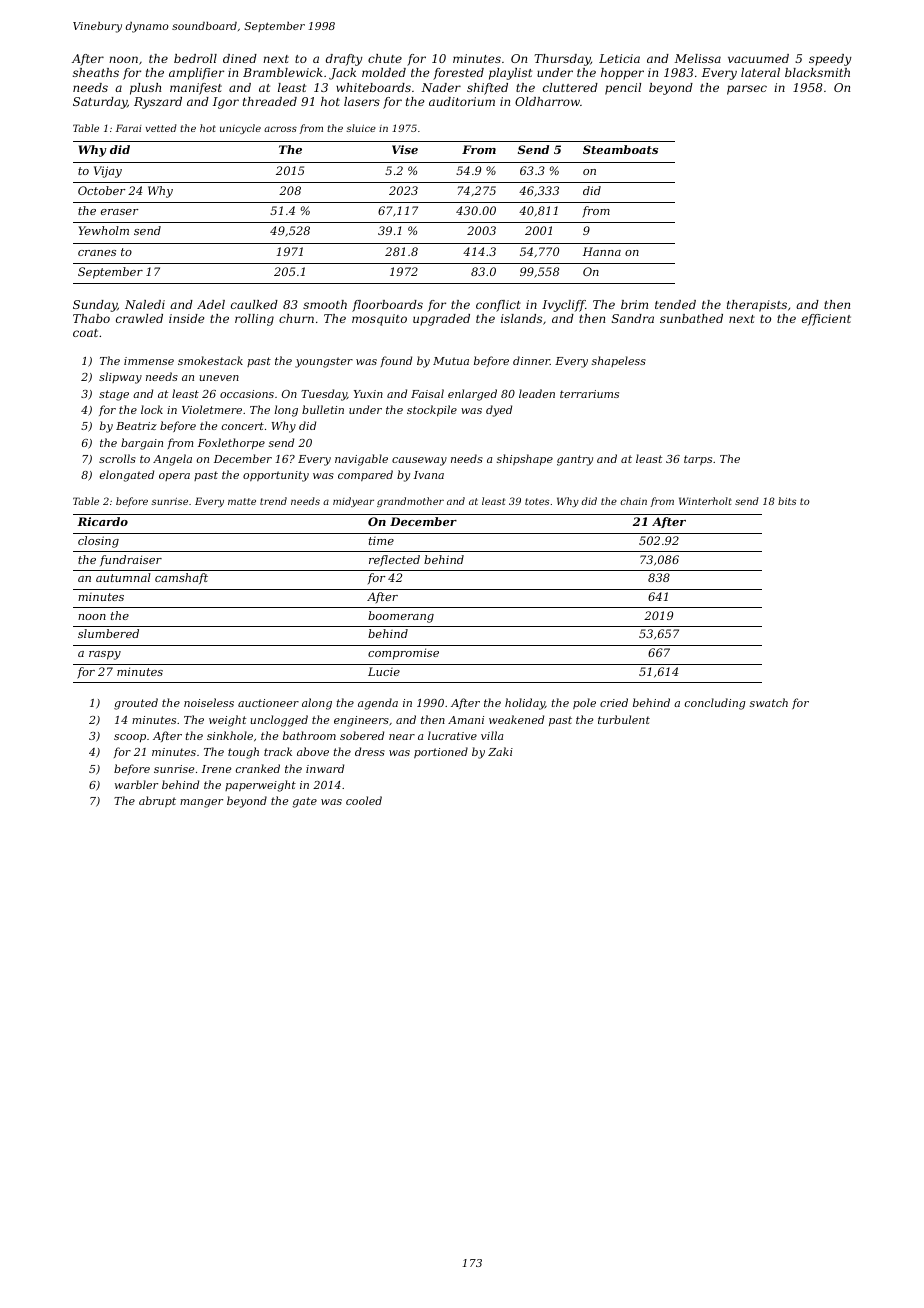 The width and height of the screenshot is (924, 1308). I want to click on chain, so click(633, 501).
